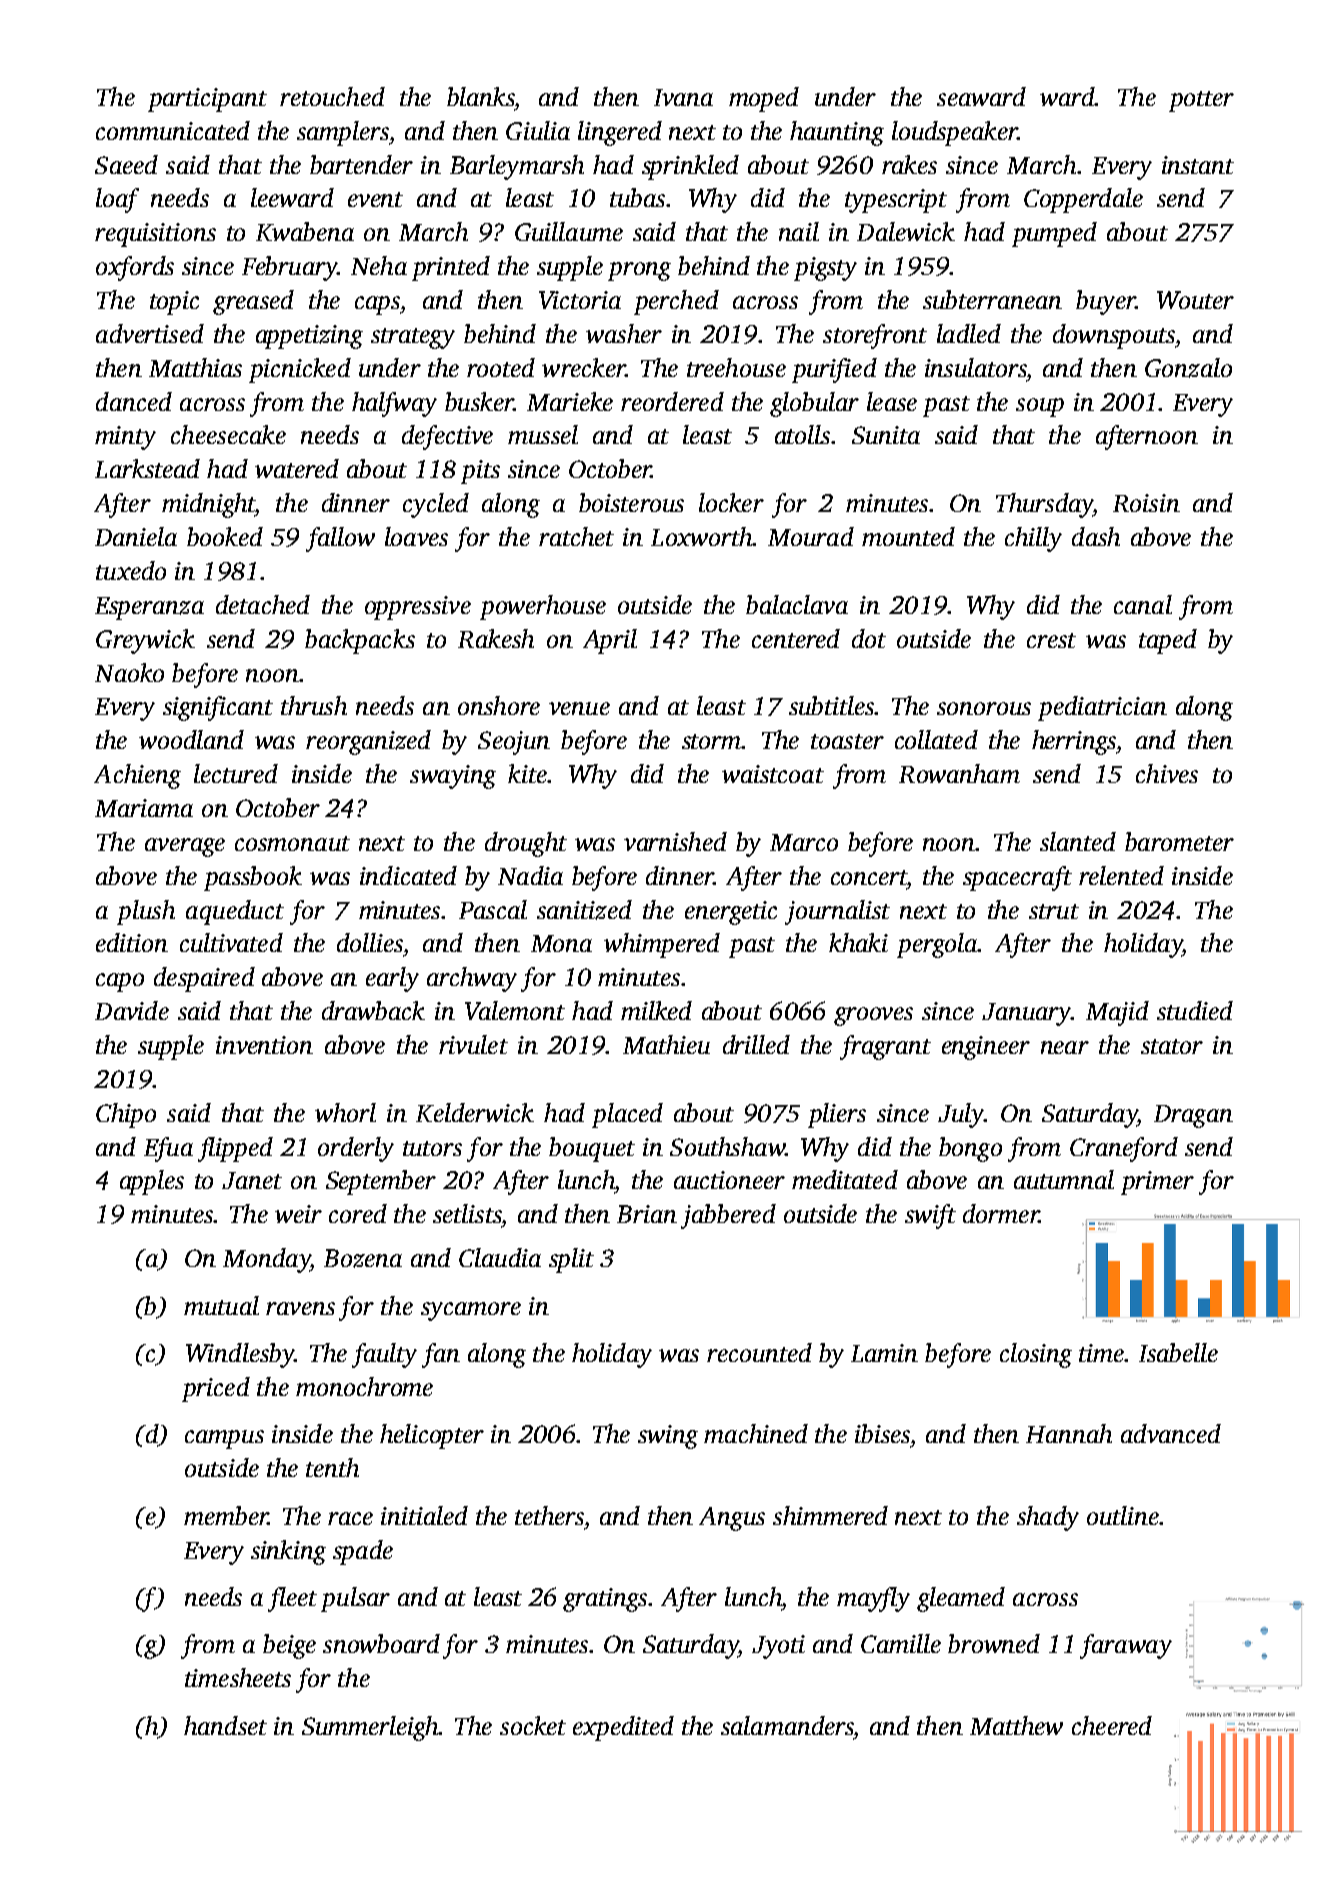 Image resolution: width=1328 pixels, height=1878 pixels. I want to click on machined, so click(756, 1433).
